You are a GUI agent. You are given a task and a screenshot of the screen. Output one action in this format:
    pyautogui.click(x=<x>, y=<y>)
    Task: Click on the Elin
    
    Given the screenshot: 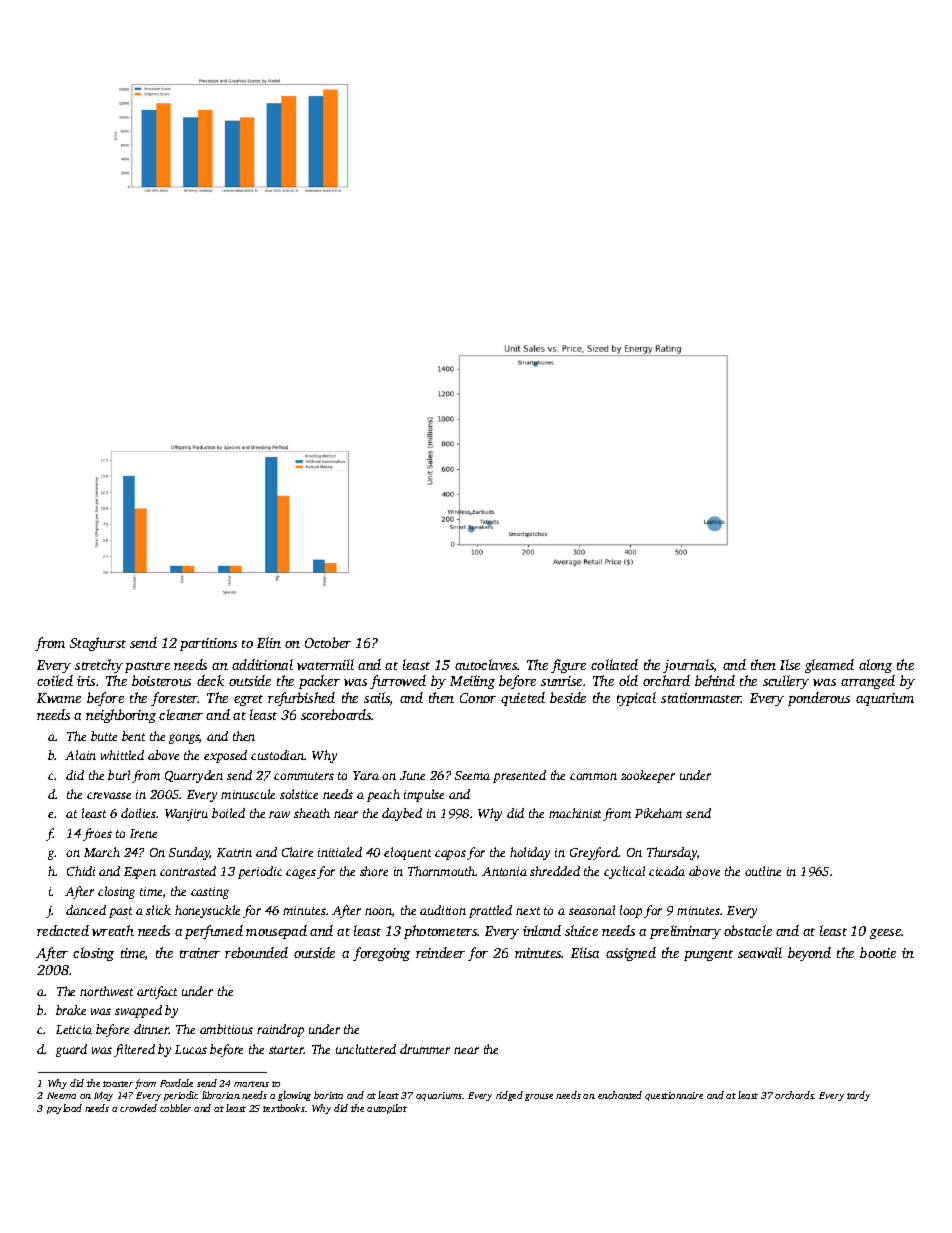 What is the action you would take?
    pyautogui.click(x=269, y=642)
